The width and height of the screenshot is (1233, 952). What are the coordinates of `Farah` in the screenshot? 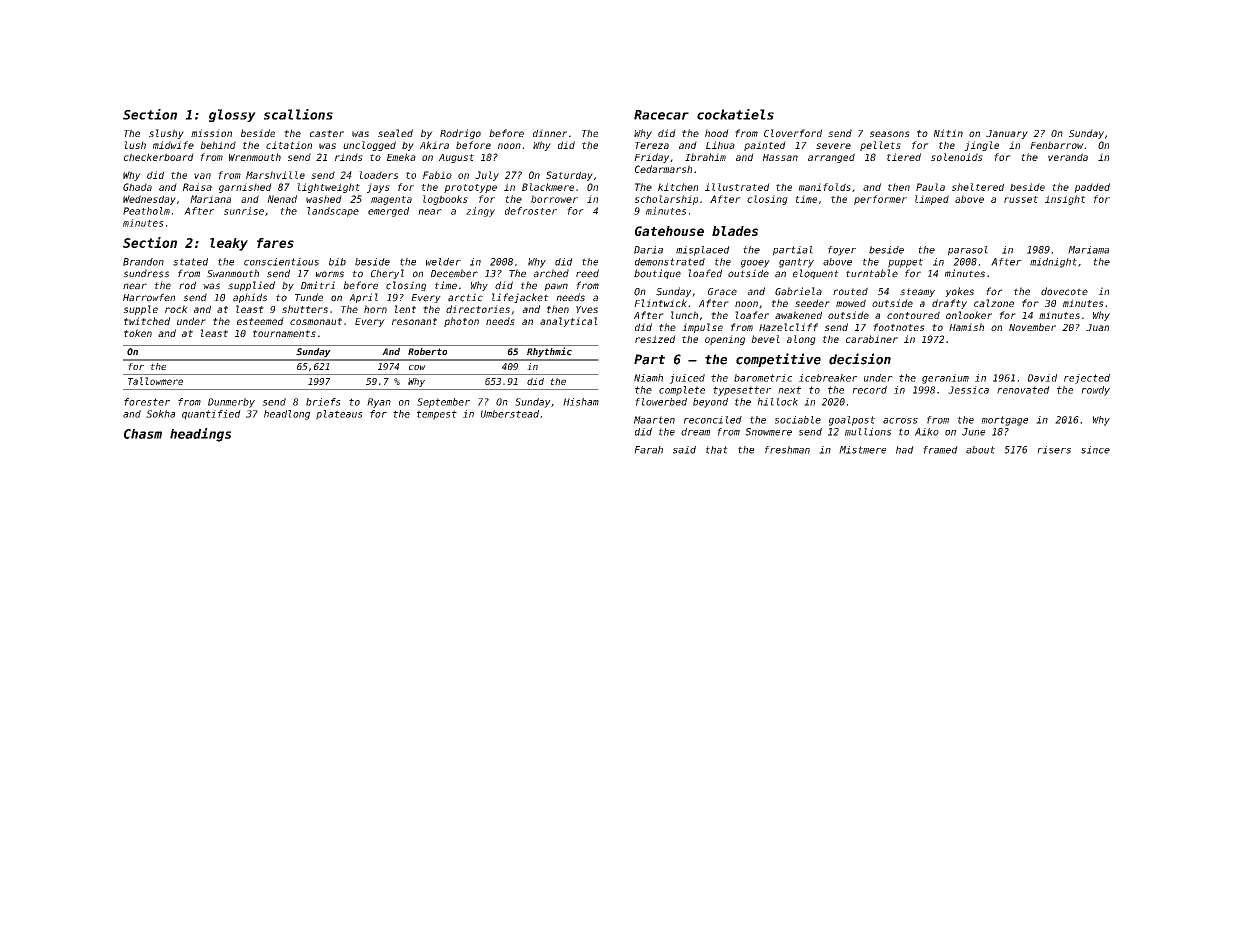 It's located at (648, 450).
